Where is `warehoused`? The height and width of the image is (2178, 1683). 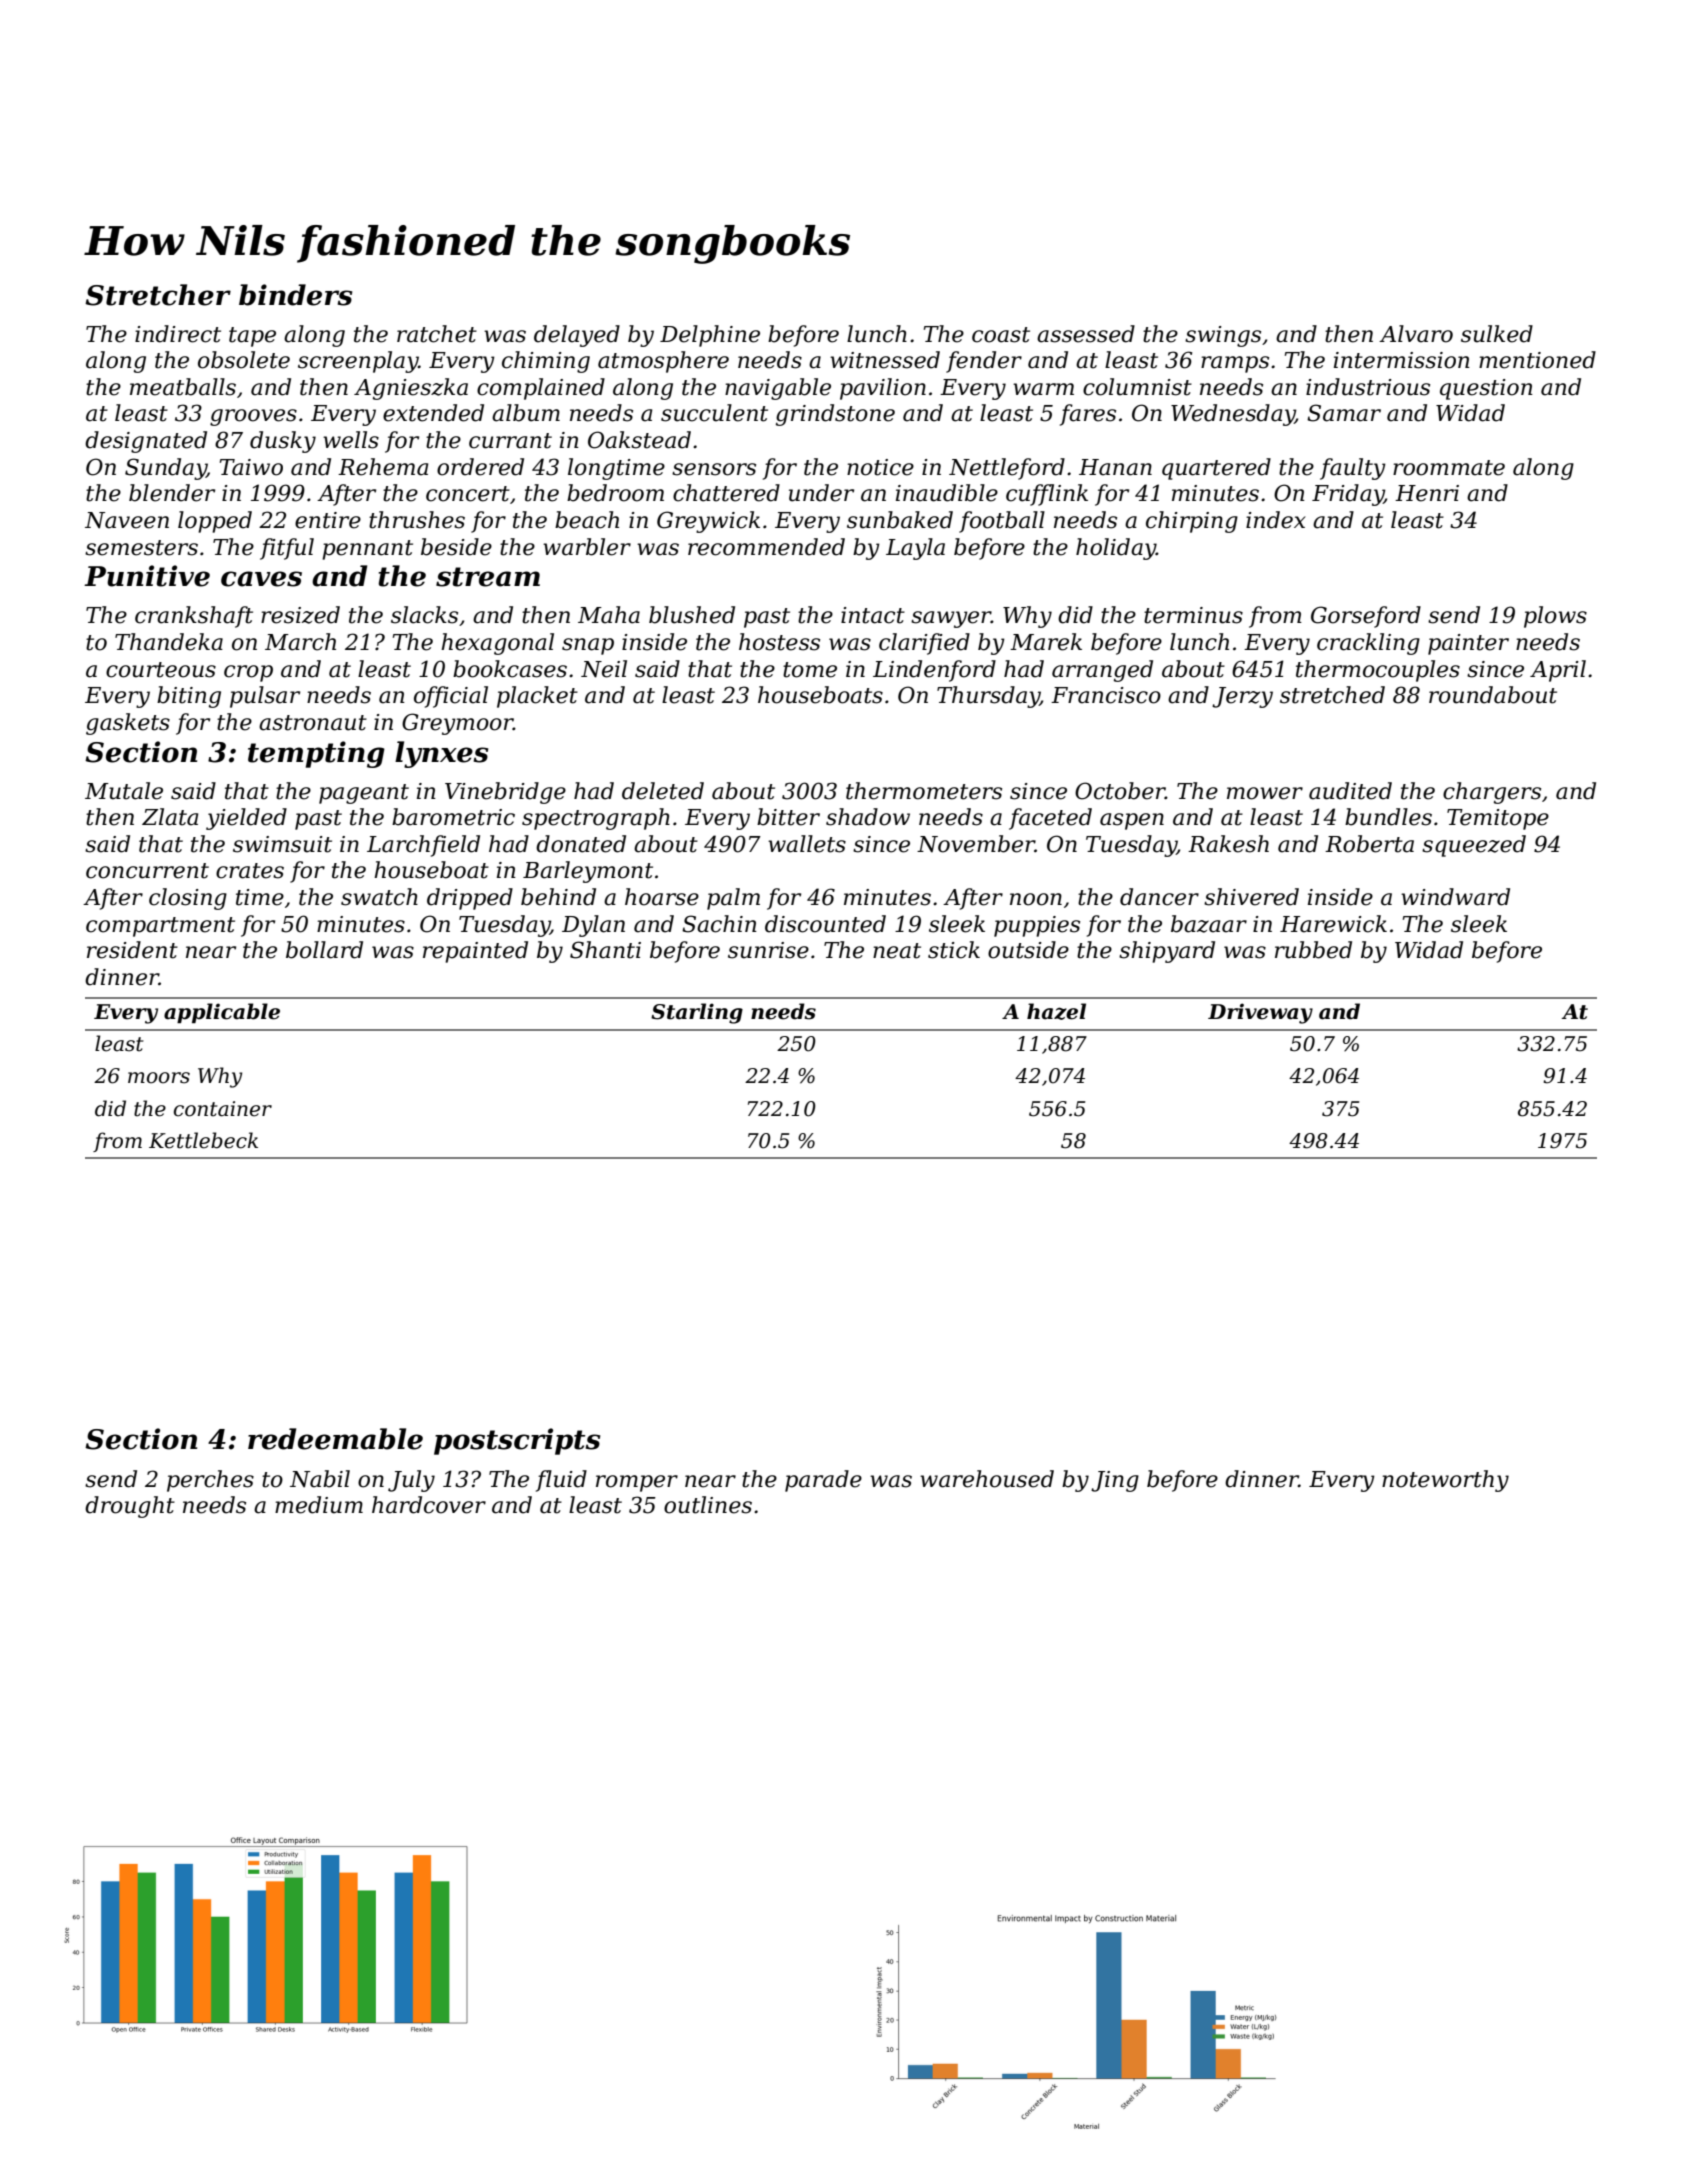 warehoused is located at coordinates (987, 1479).
